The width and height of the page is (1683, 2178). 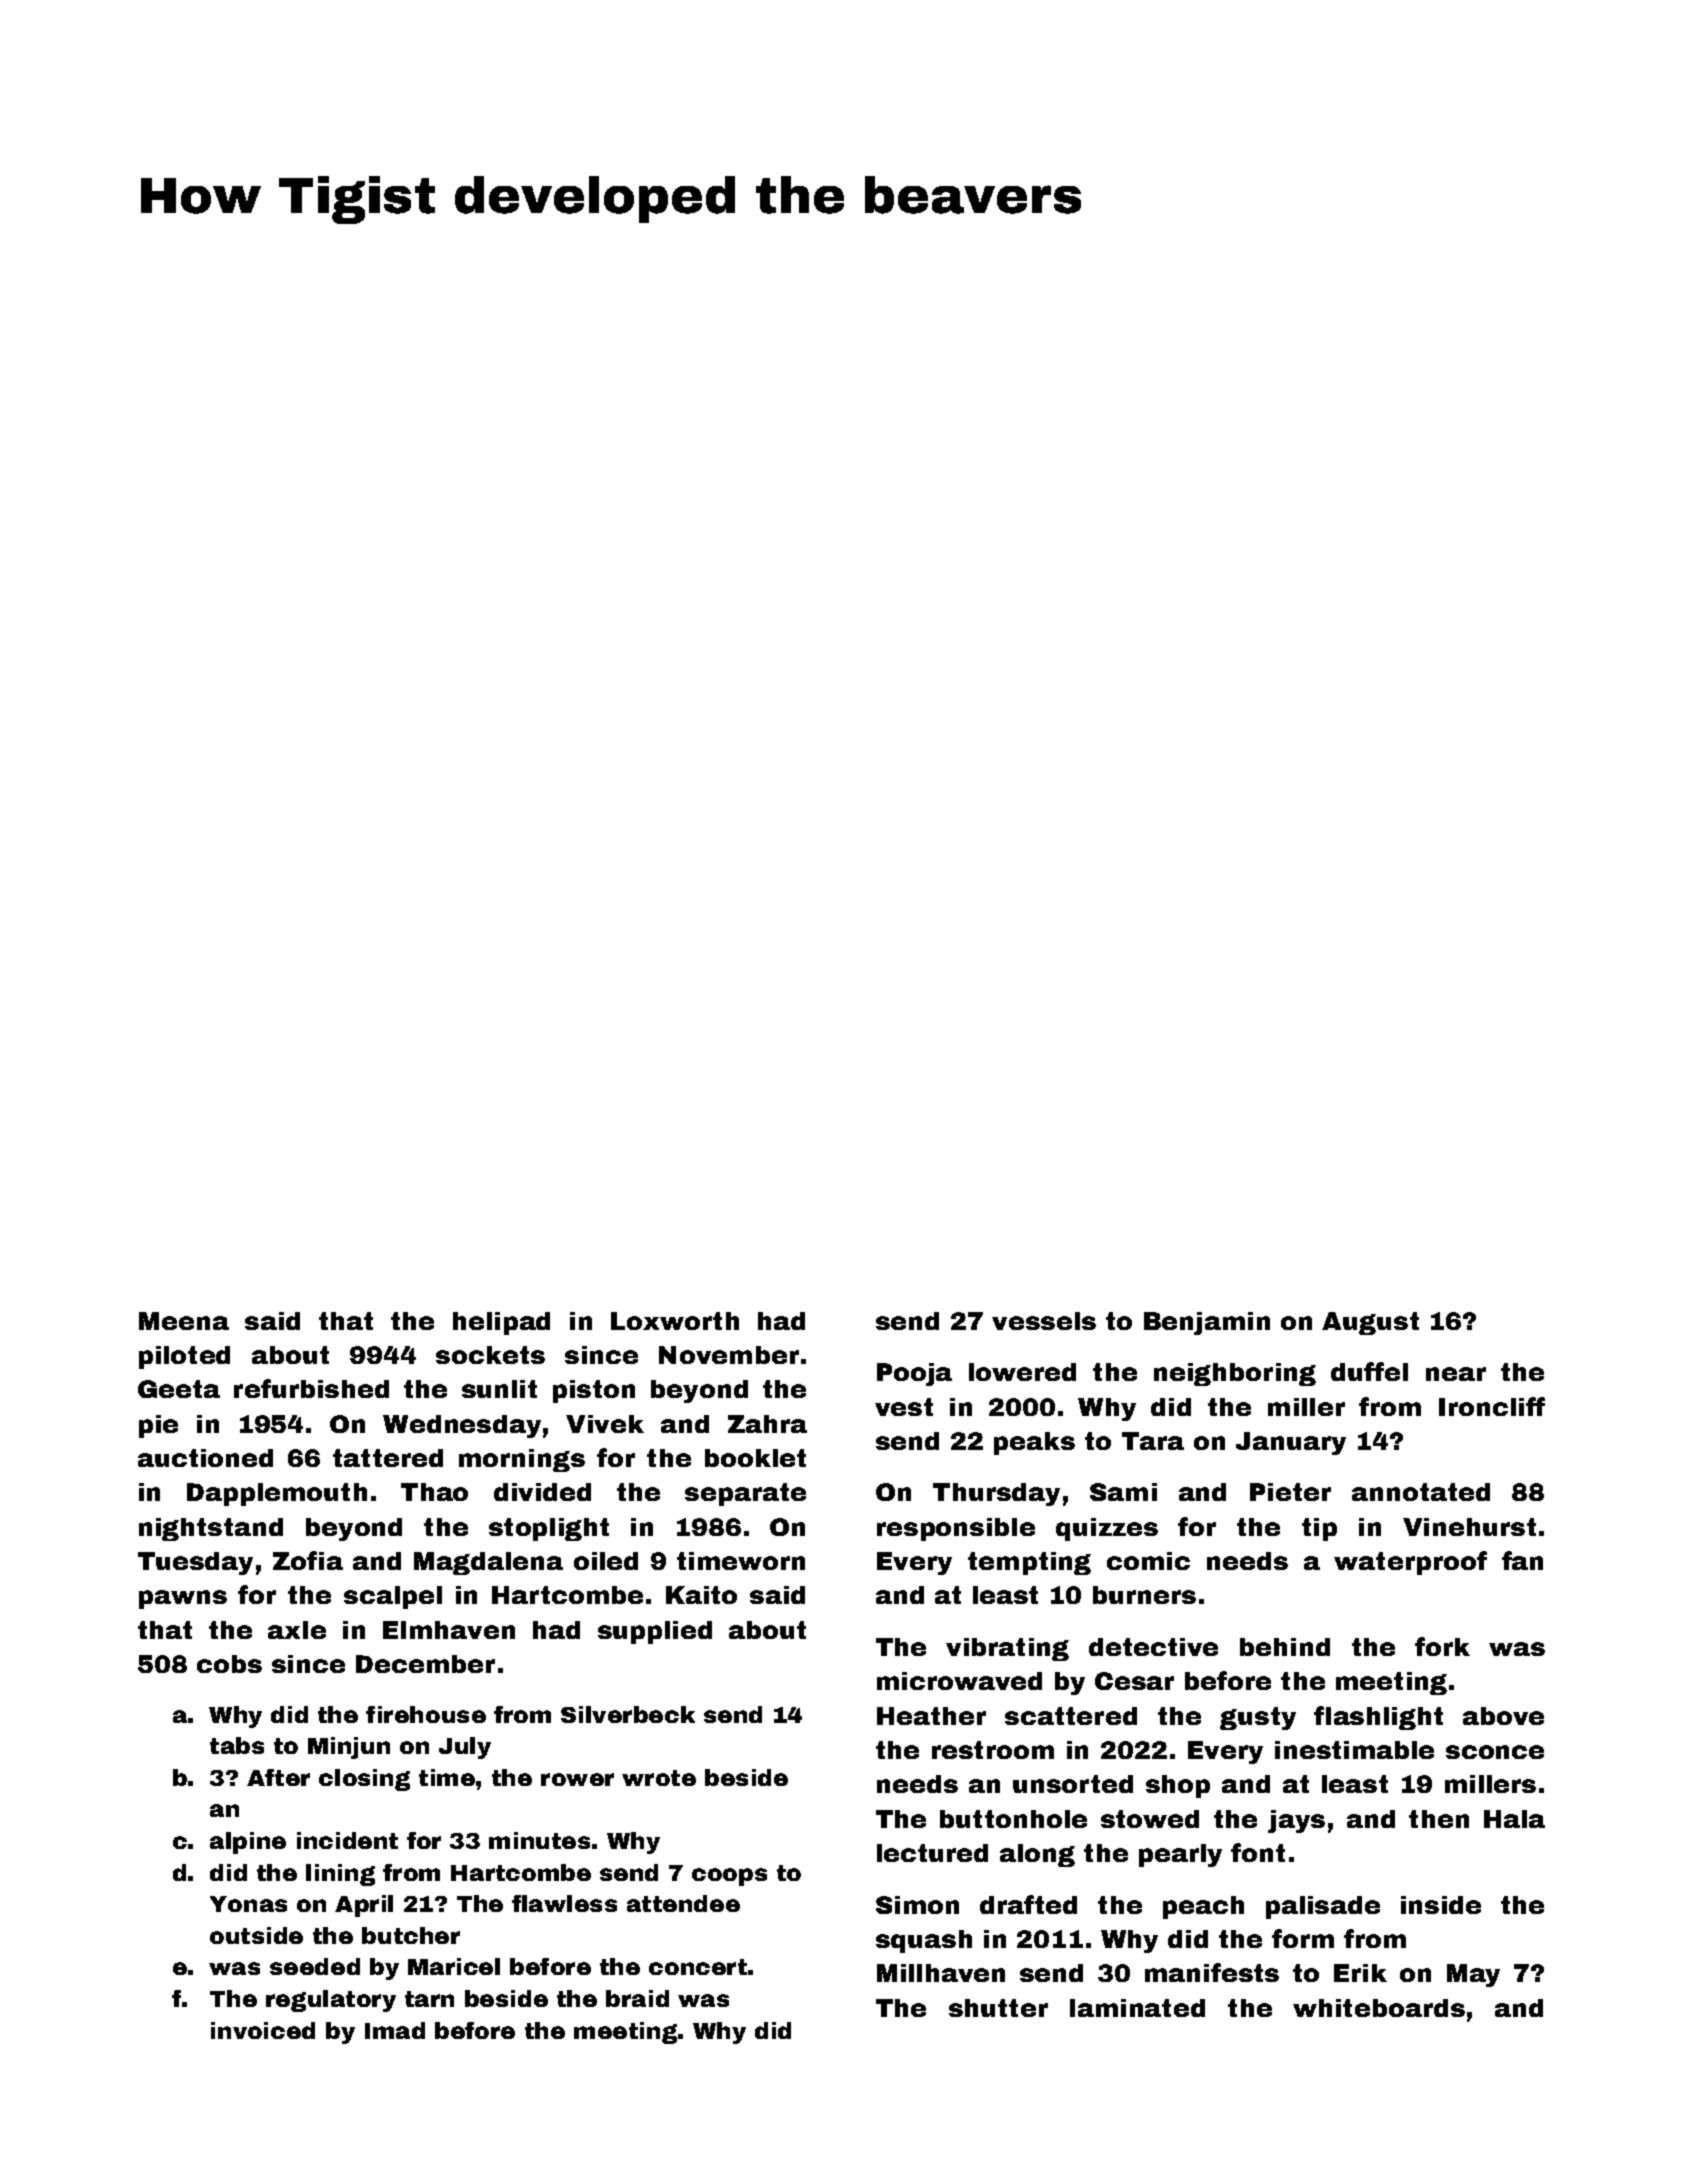 What do you see at coordinates (998, 2008) in the page?
I see `shutter` at bounding box center [998, 2008].
